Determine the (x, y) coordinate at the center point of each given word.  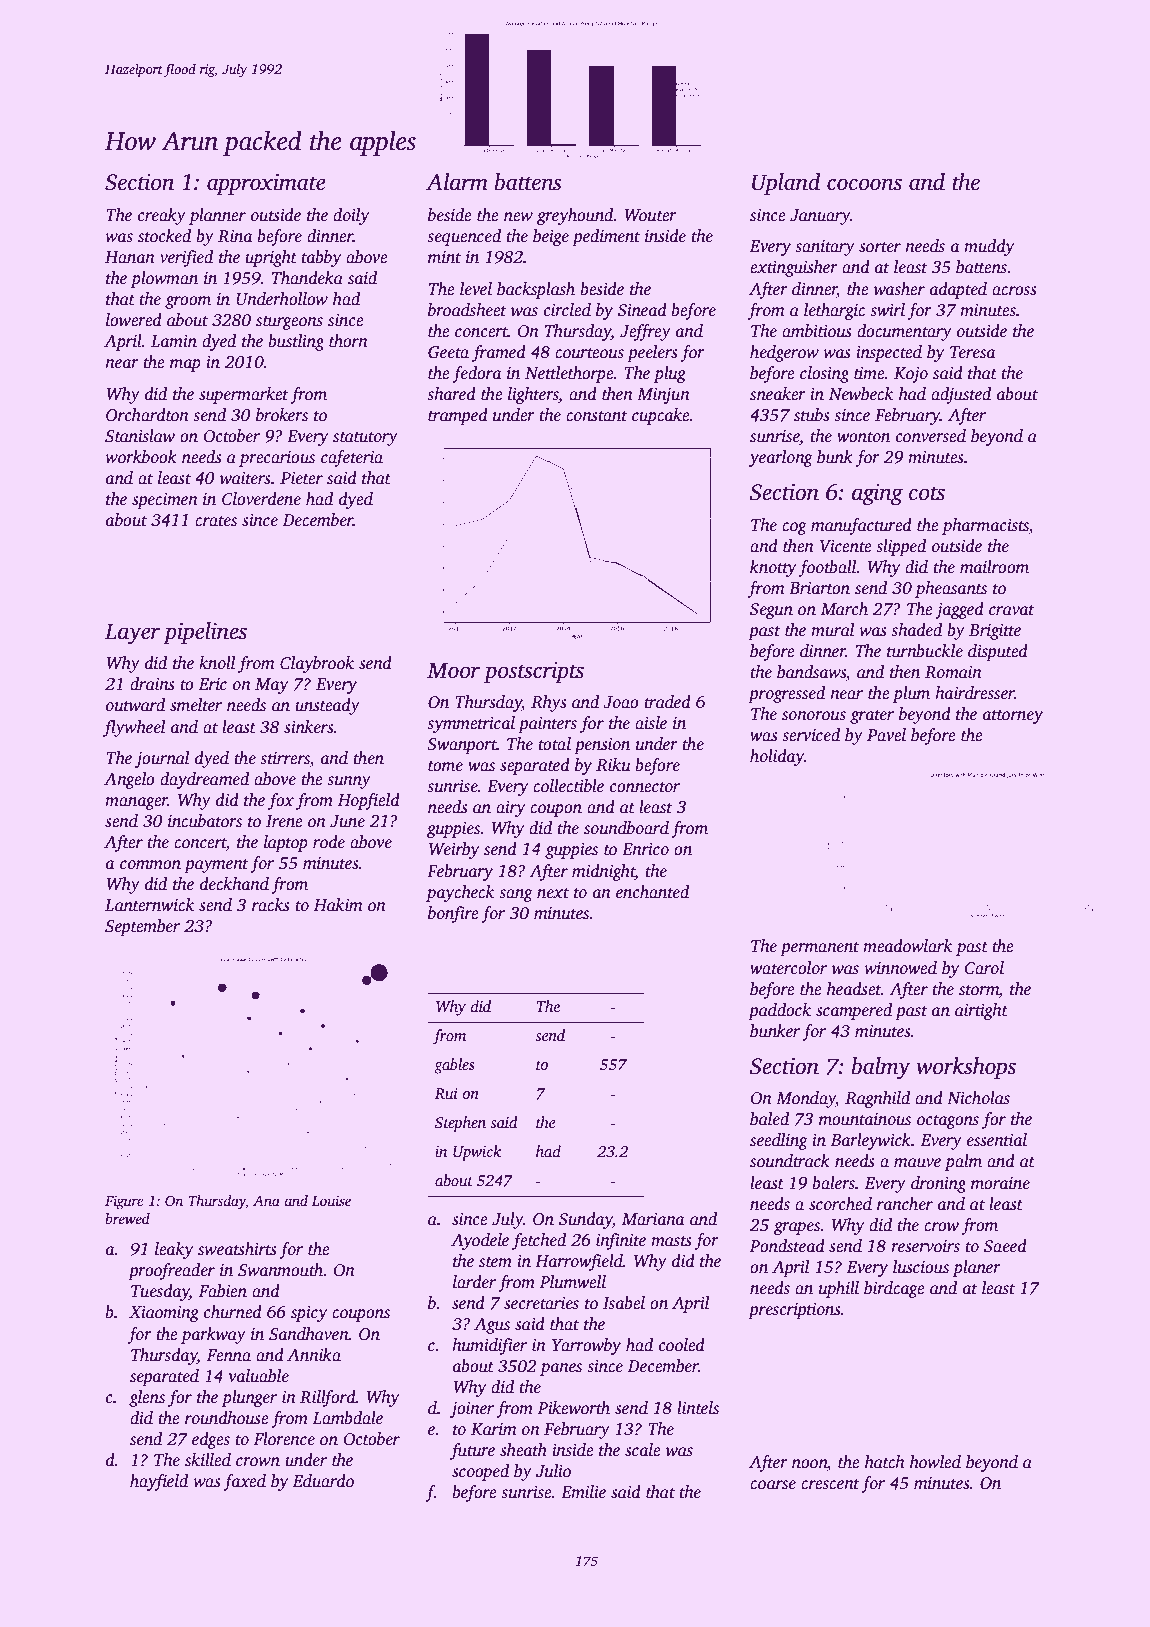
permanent (819, 949)
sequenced (464, 237)
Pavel (886, 735)
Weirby (454, 850)
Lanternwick (149, 905)
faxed (244, 1482)
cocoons (864, 184)
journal (162, 759)
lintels (698, 1408)
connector (645, 787)
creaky (162, 216)
